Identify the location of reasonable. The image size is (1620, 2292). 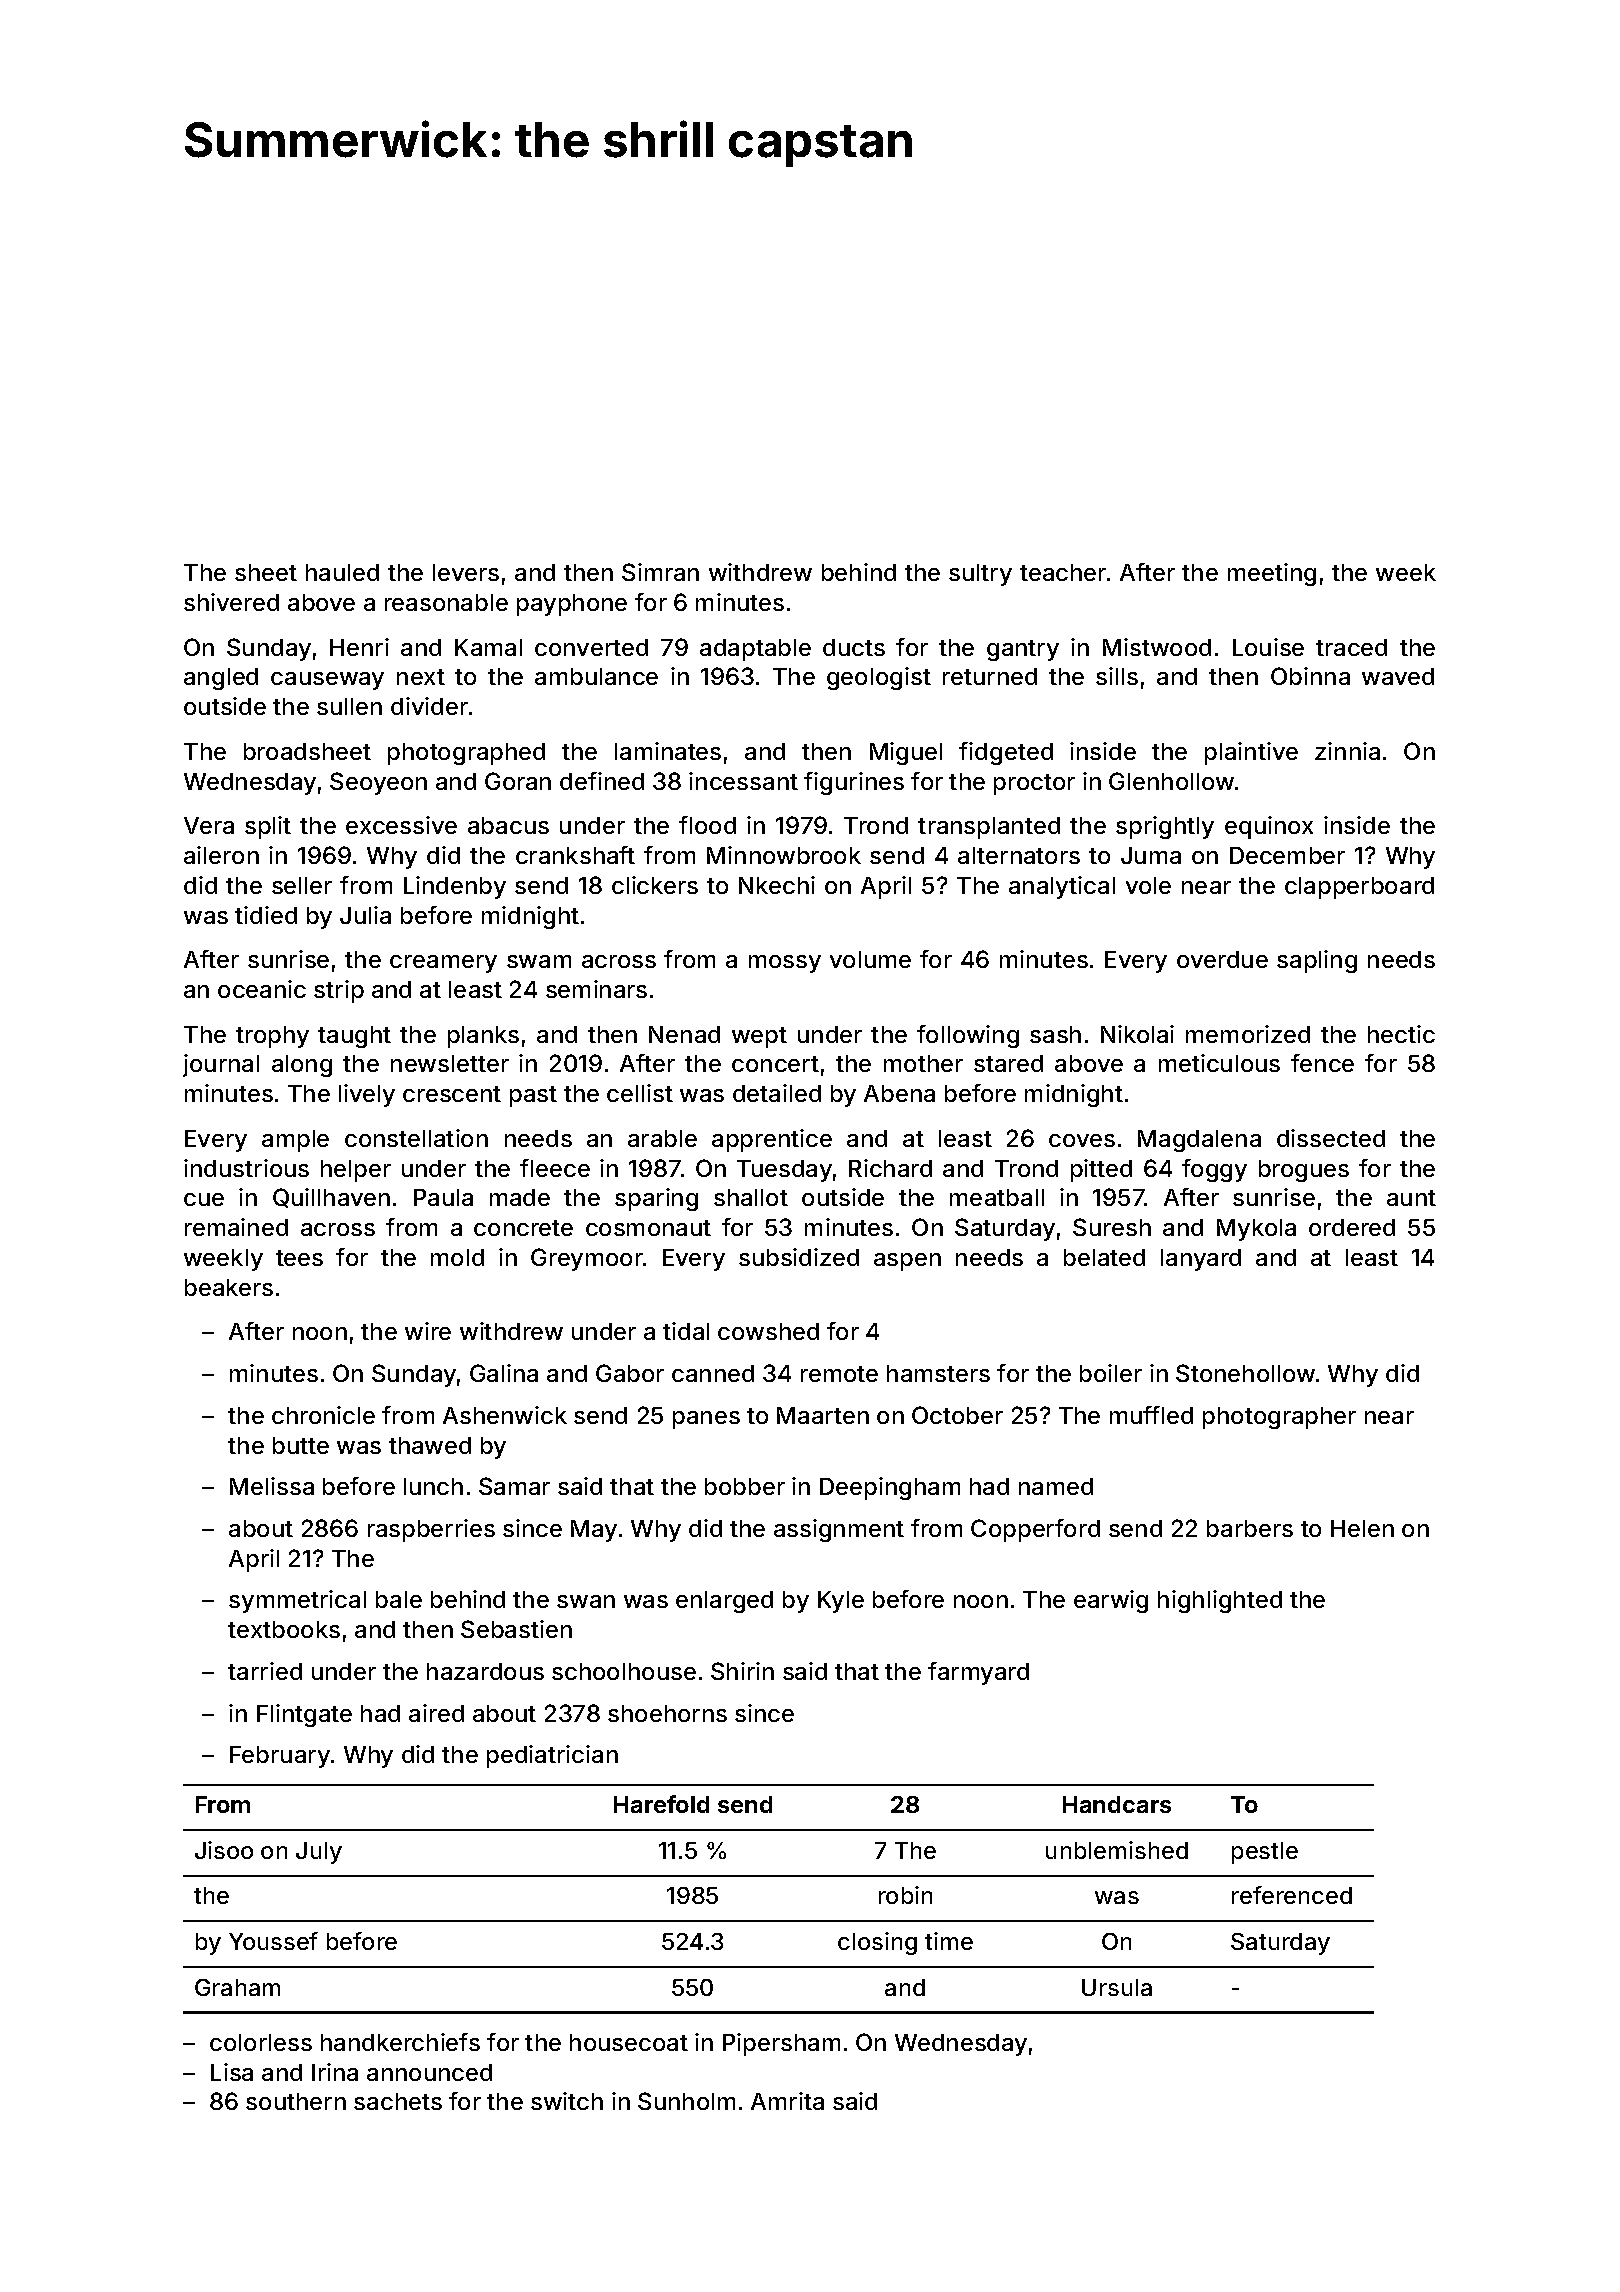
(446, 602).
